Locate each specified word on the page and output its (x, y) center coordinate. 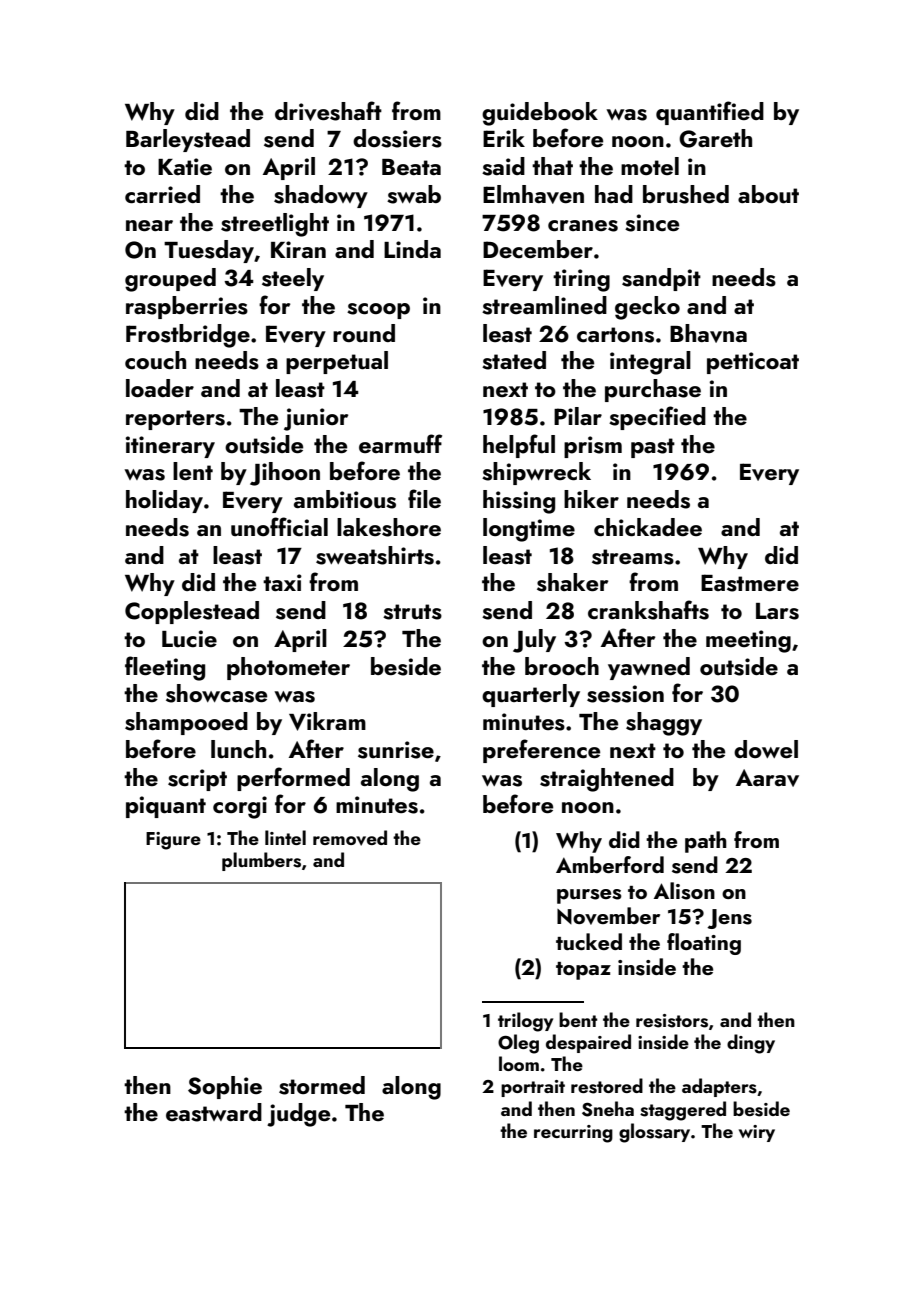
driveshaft (328, 111)
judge (298, 1115)
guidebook (540, 114)
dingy (751, 1044)
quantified (710, 113)
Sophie (225, 1087)
